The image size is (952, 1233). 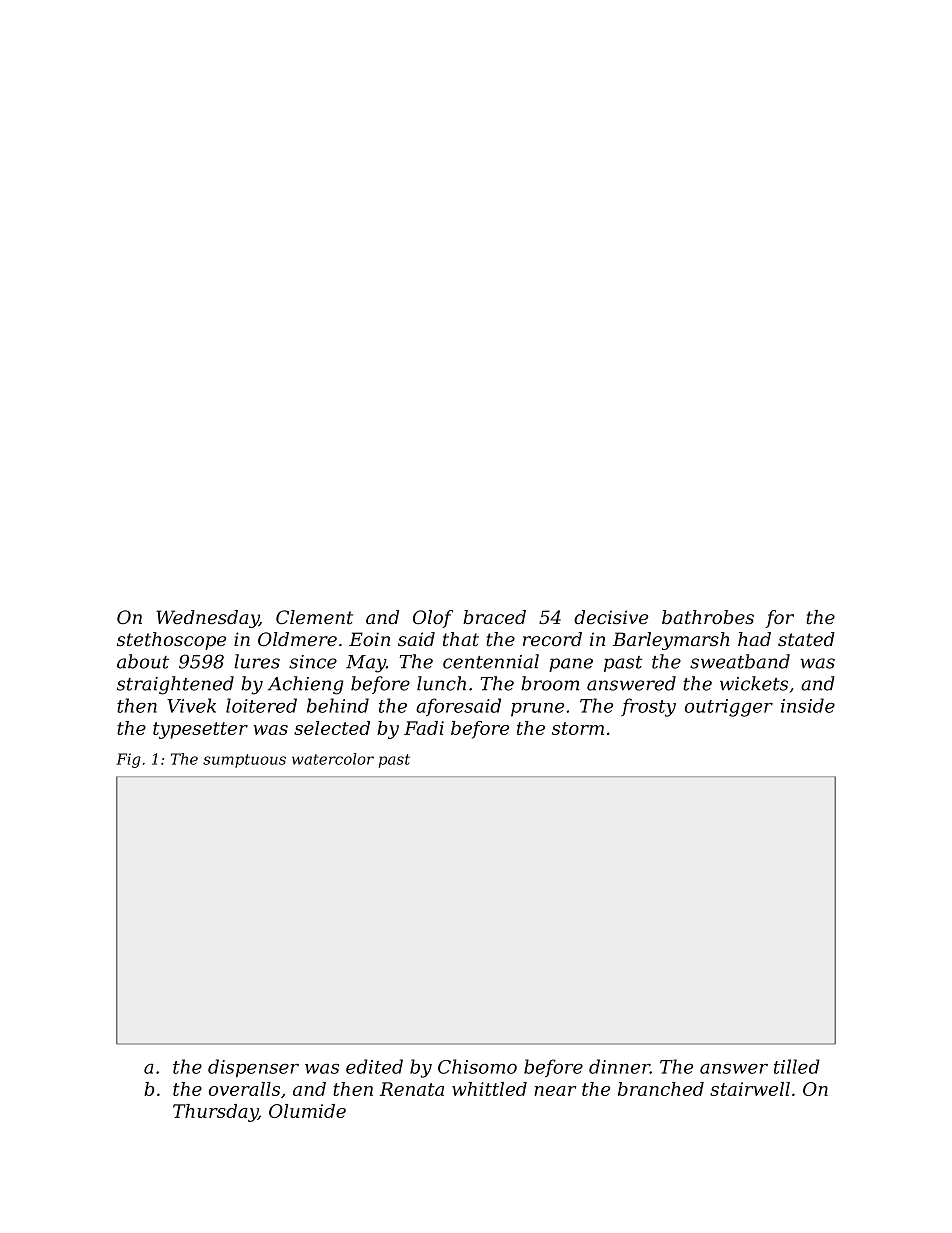 What do you see at coordinates (797, 1066) in the screenshot?
I see `tilled` at bounding box center [797, 1066].
